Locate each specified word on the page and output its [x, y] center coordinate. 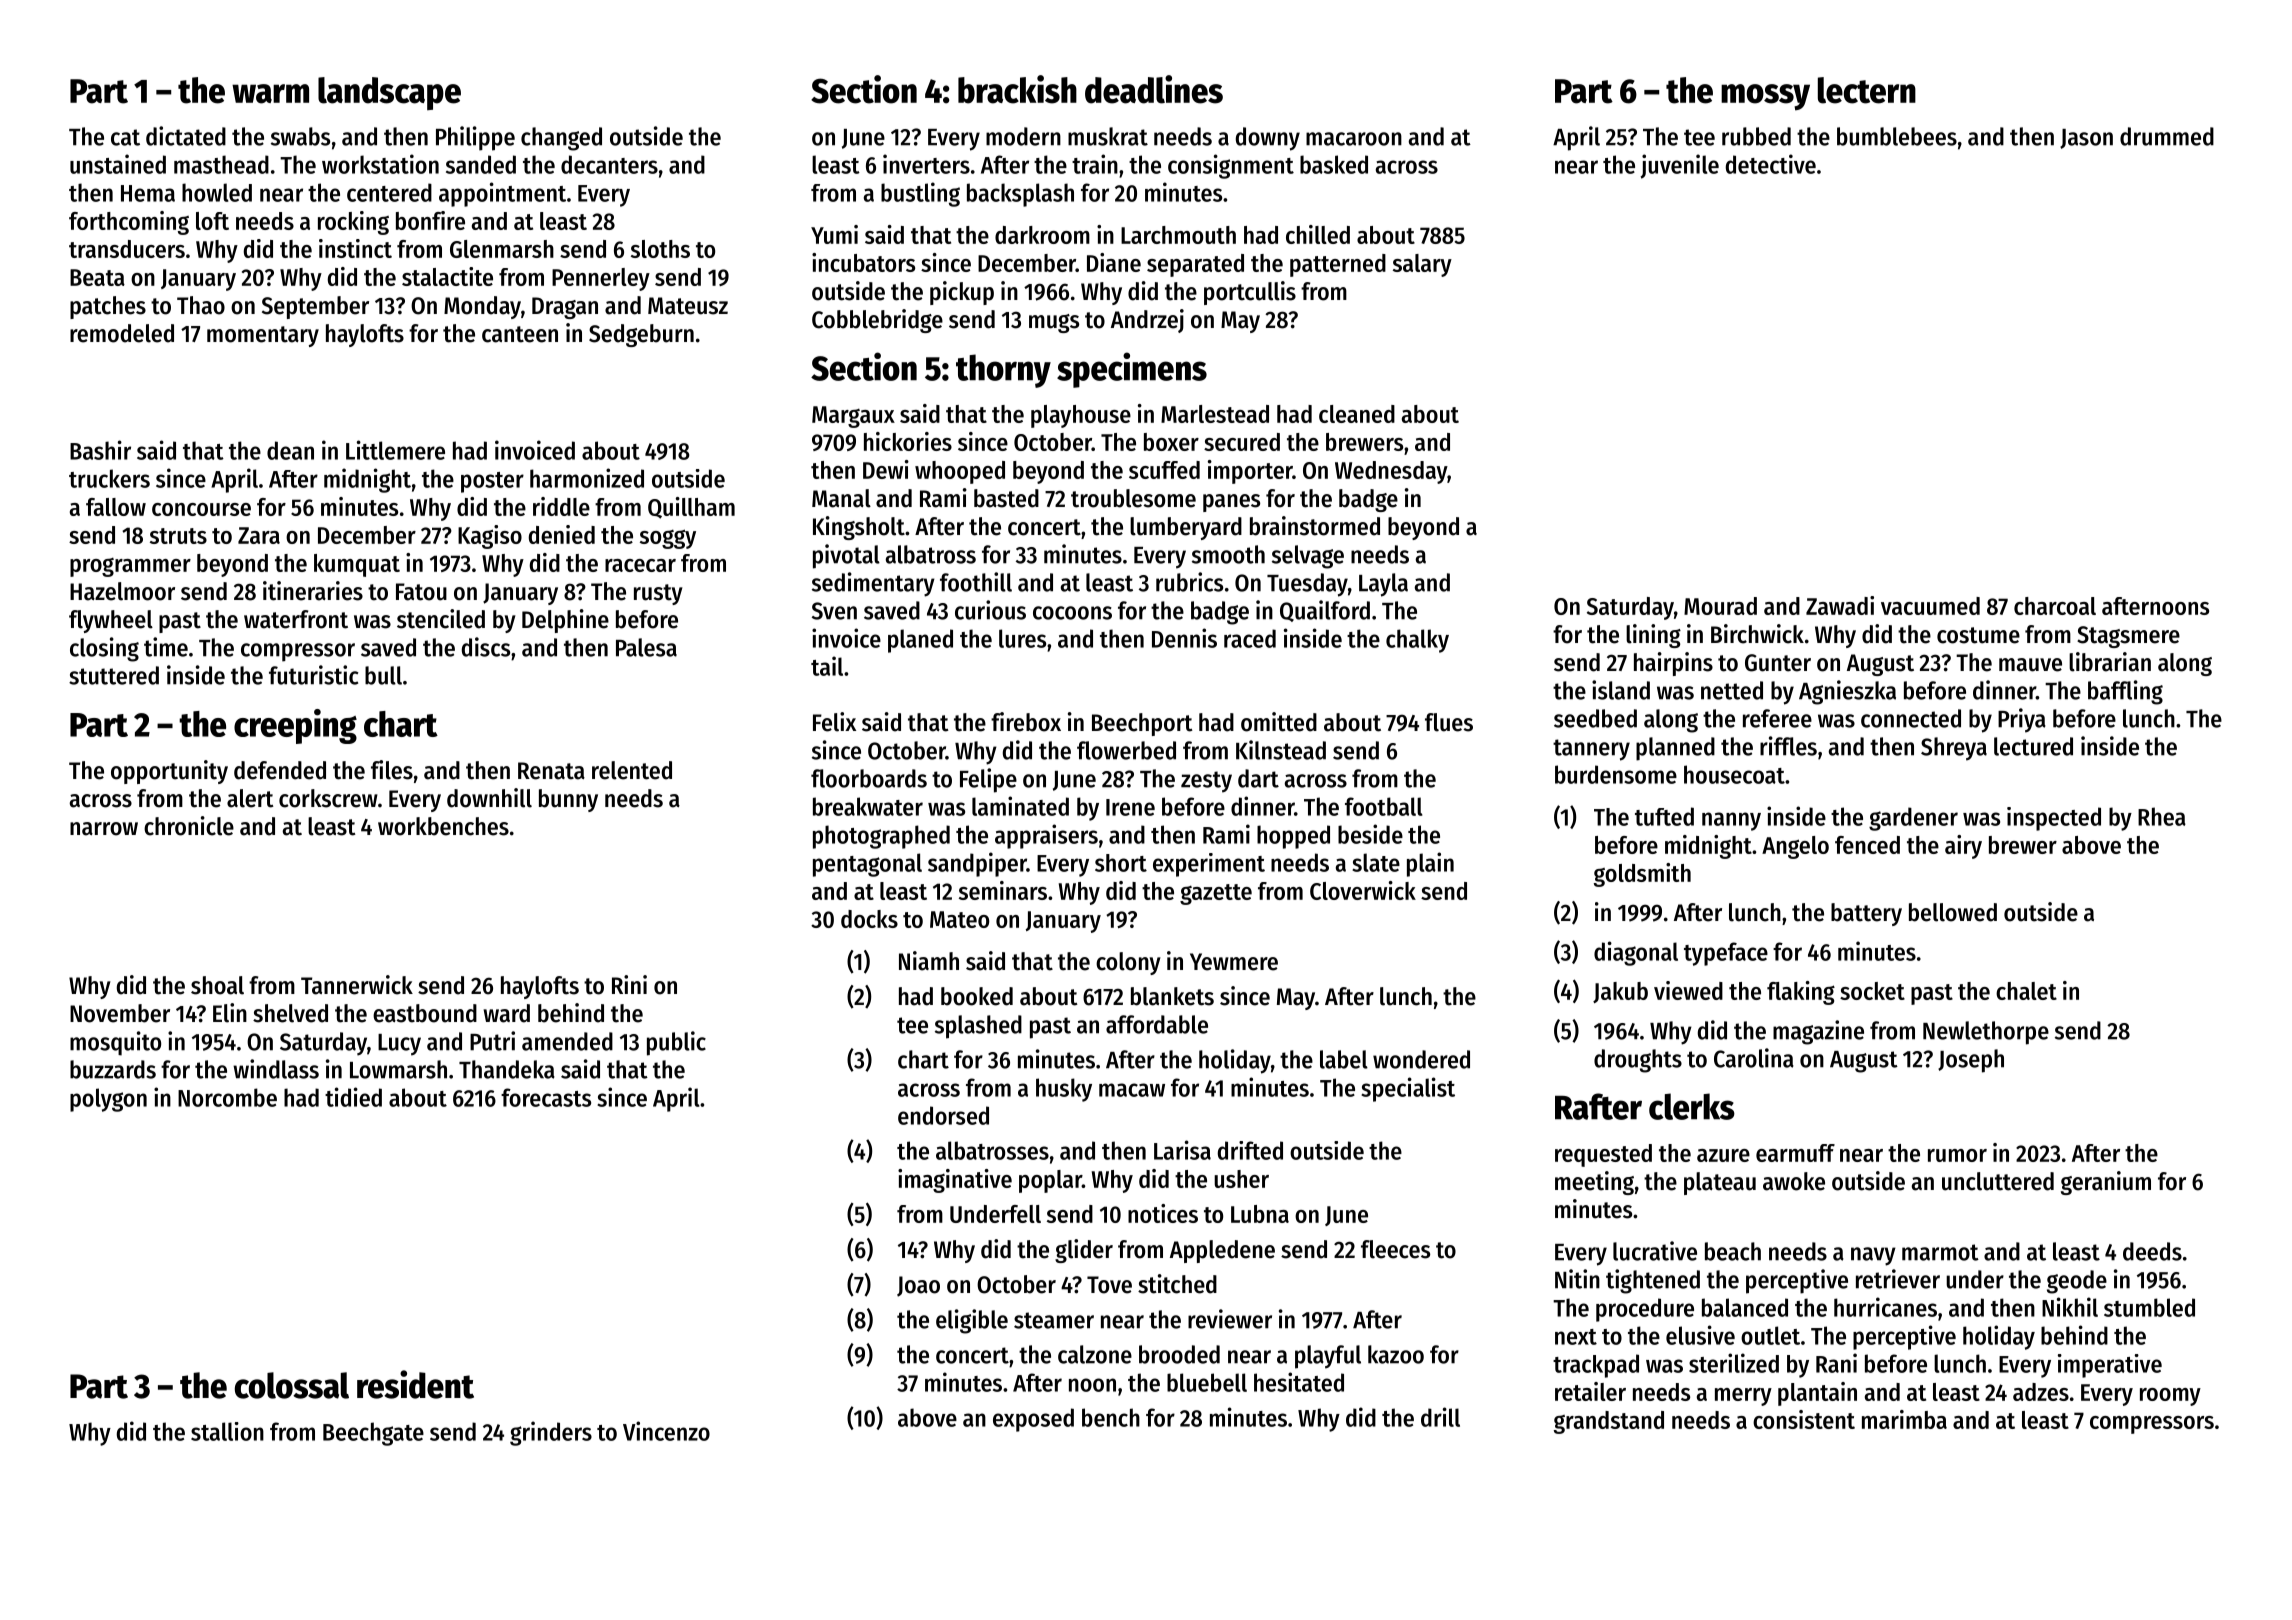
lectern [1867, 90]
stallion [227, 1431]
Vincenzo [666, 1431]
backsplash [1020, 195]
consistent [1804, 1419]
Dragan [565, 308]
